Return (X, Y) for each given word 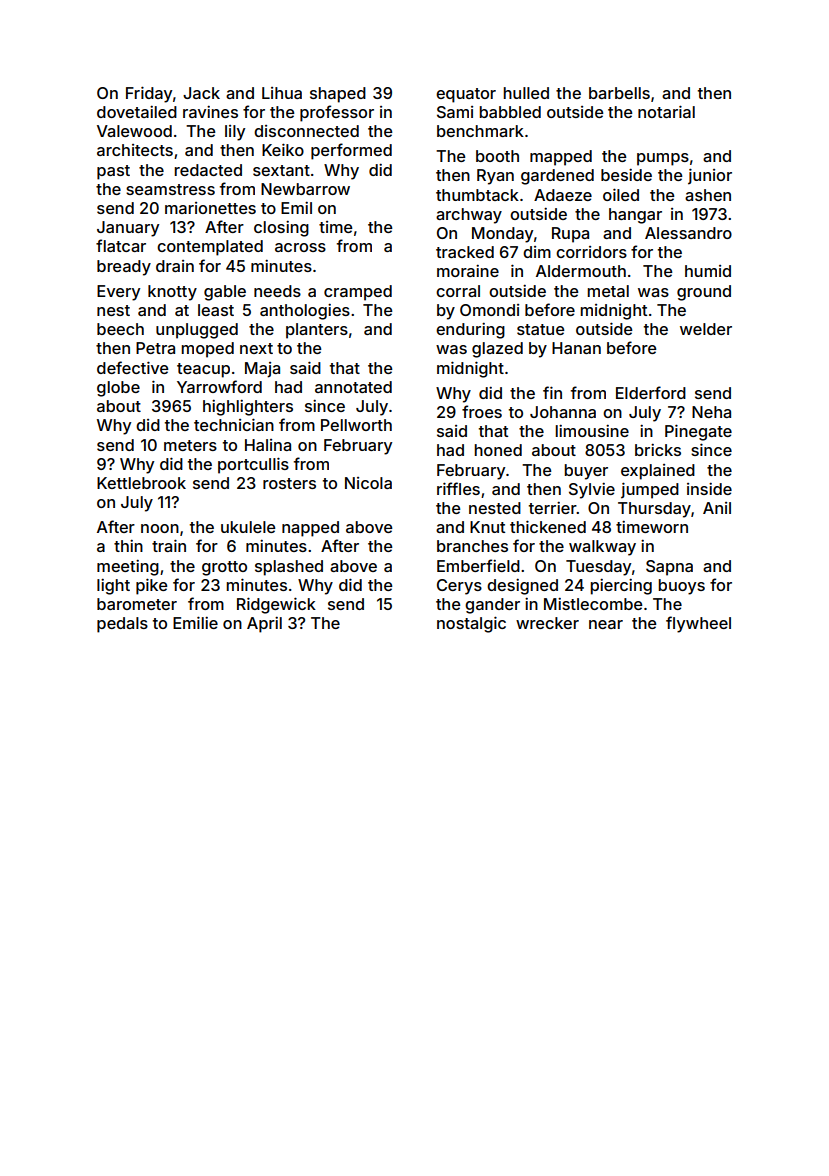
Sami (455, 112)
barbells (619, 93)
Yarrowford (219, 386)
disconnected (306, 131)
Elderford (651, 392)
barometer (137, 604)
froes (482, 411)
